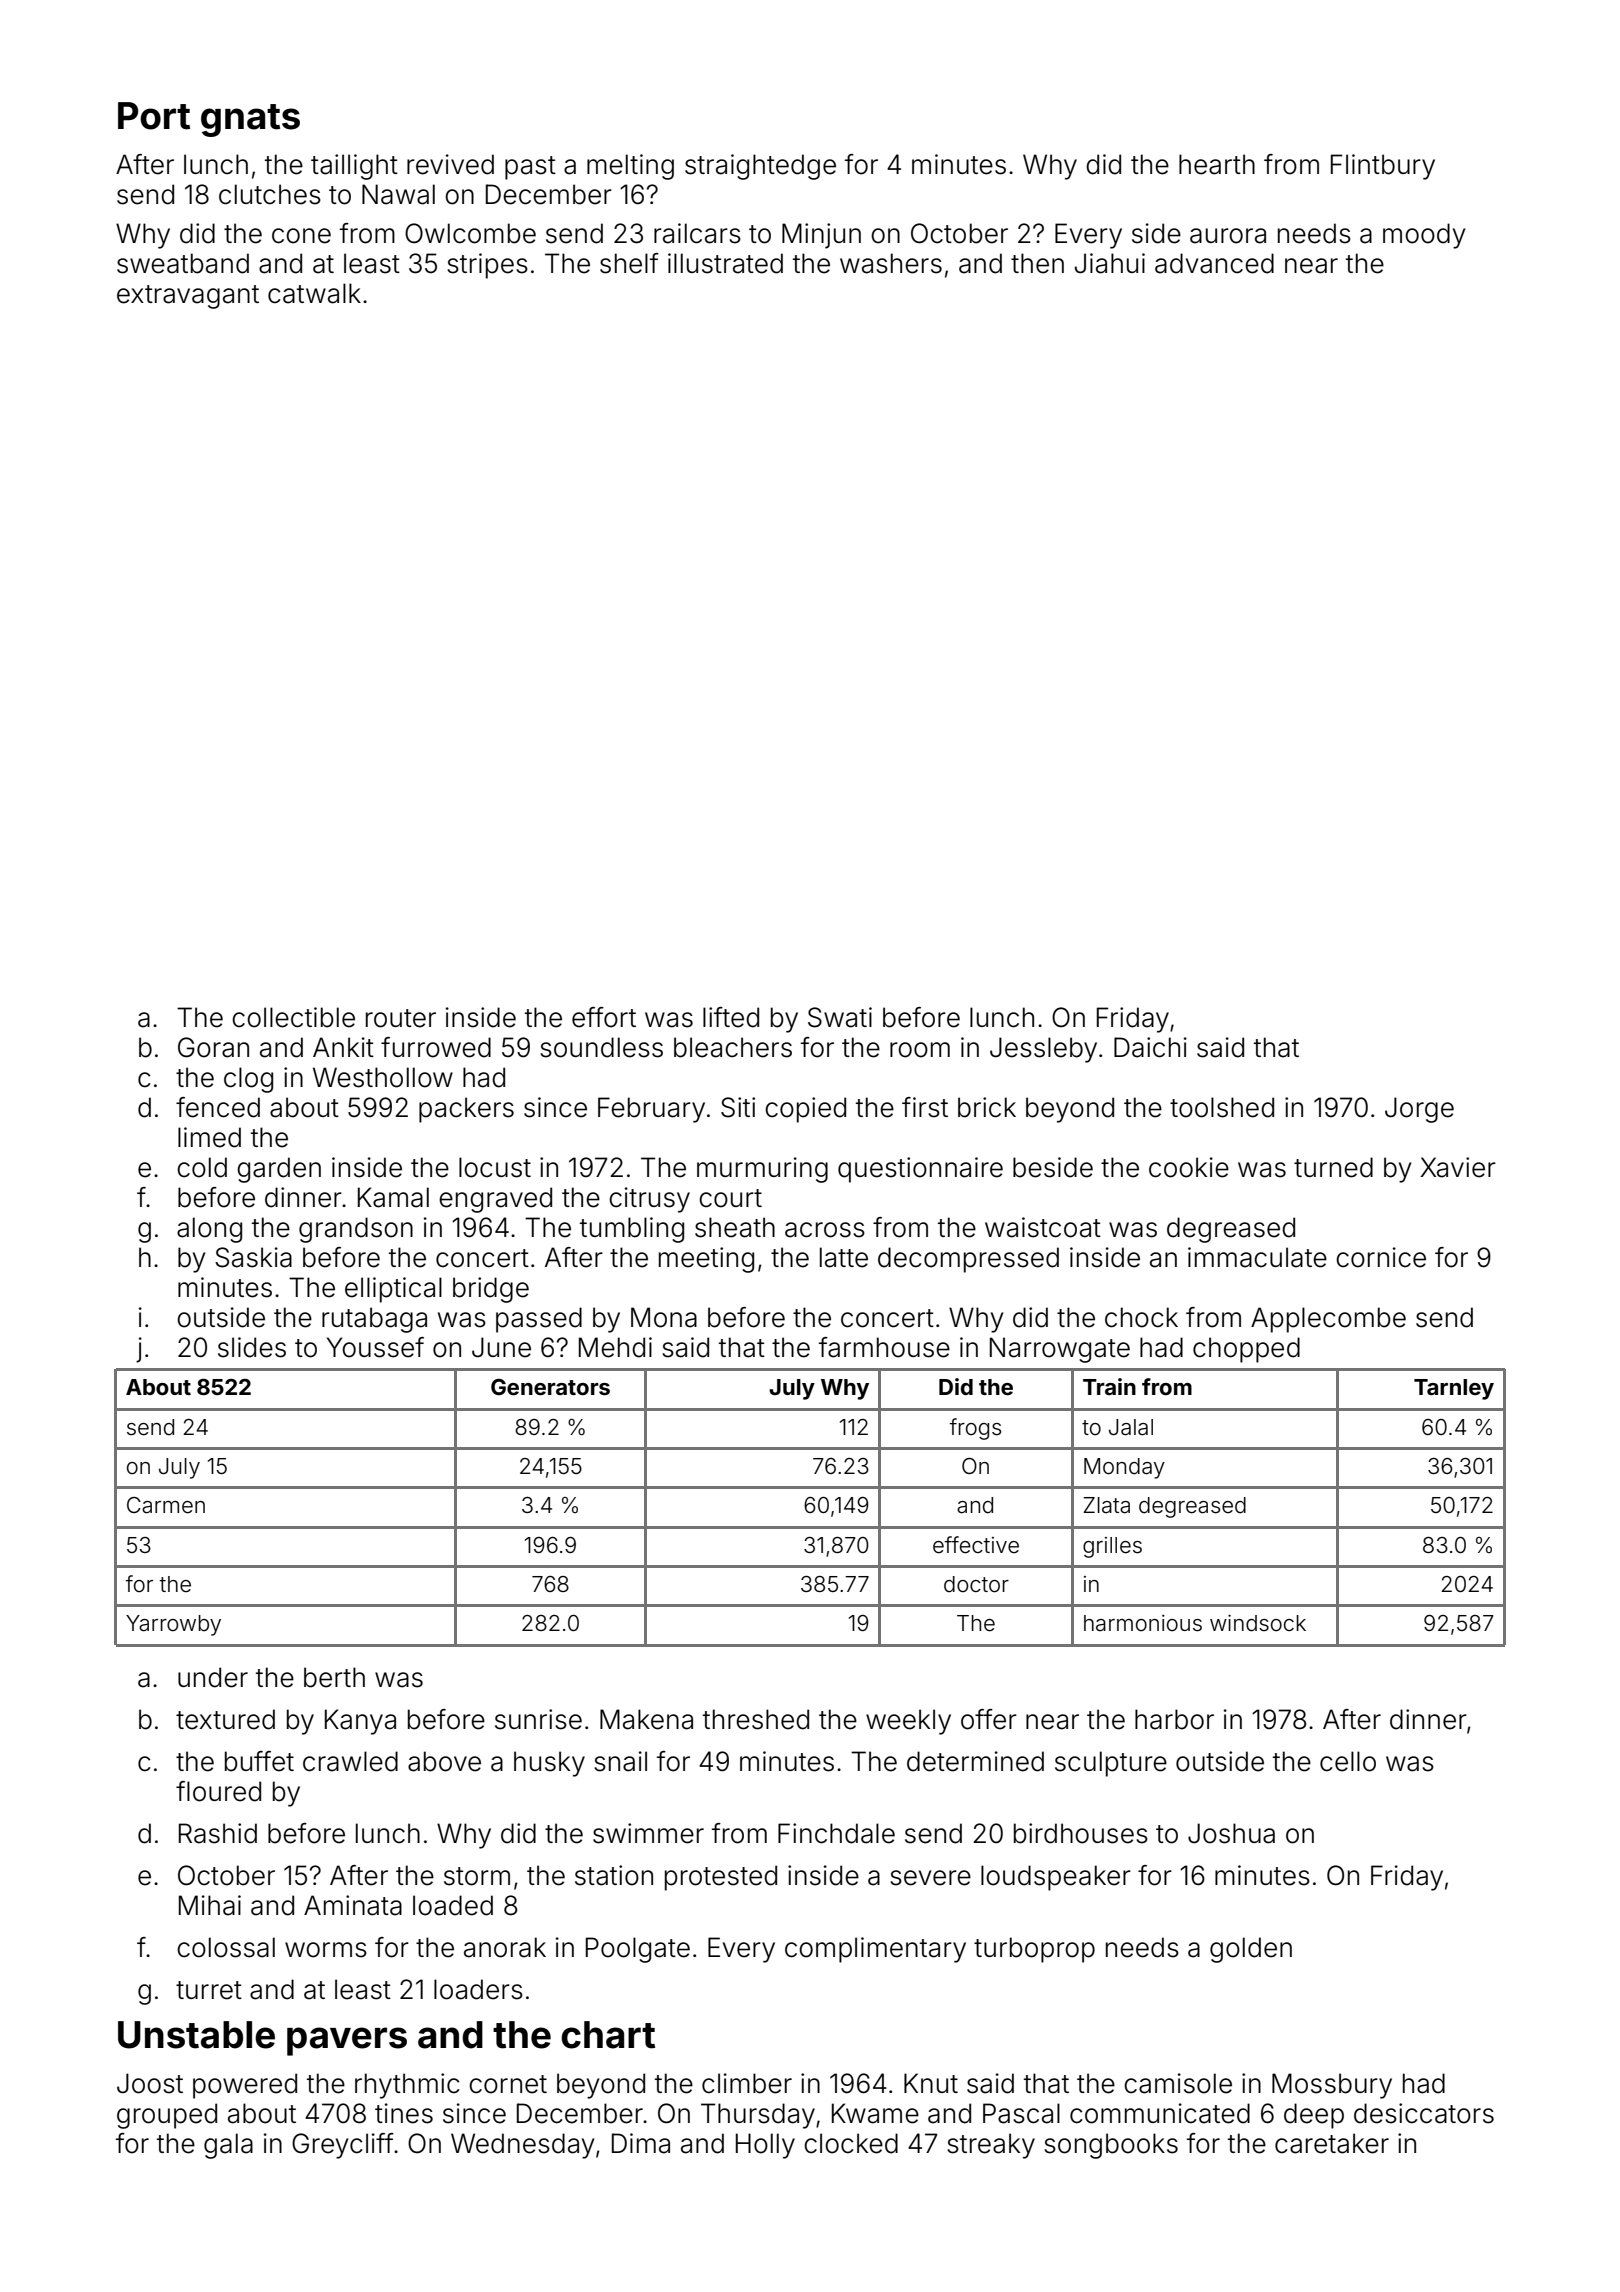 The image size is (1620, 2292). What do you see at coordinates (884, 1347) in the page?
I see `farmhouse` at bounding box center [884, 1347].
